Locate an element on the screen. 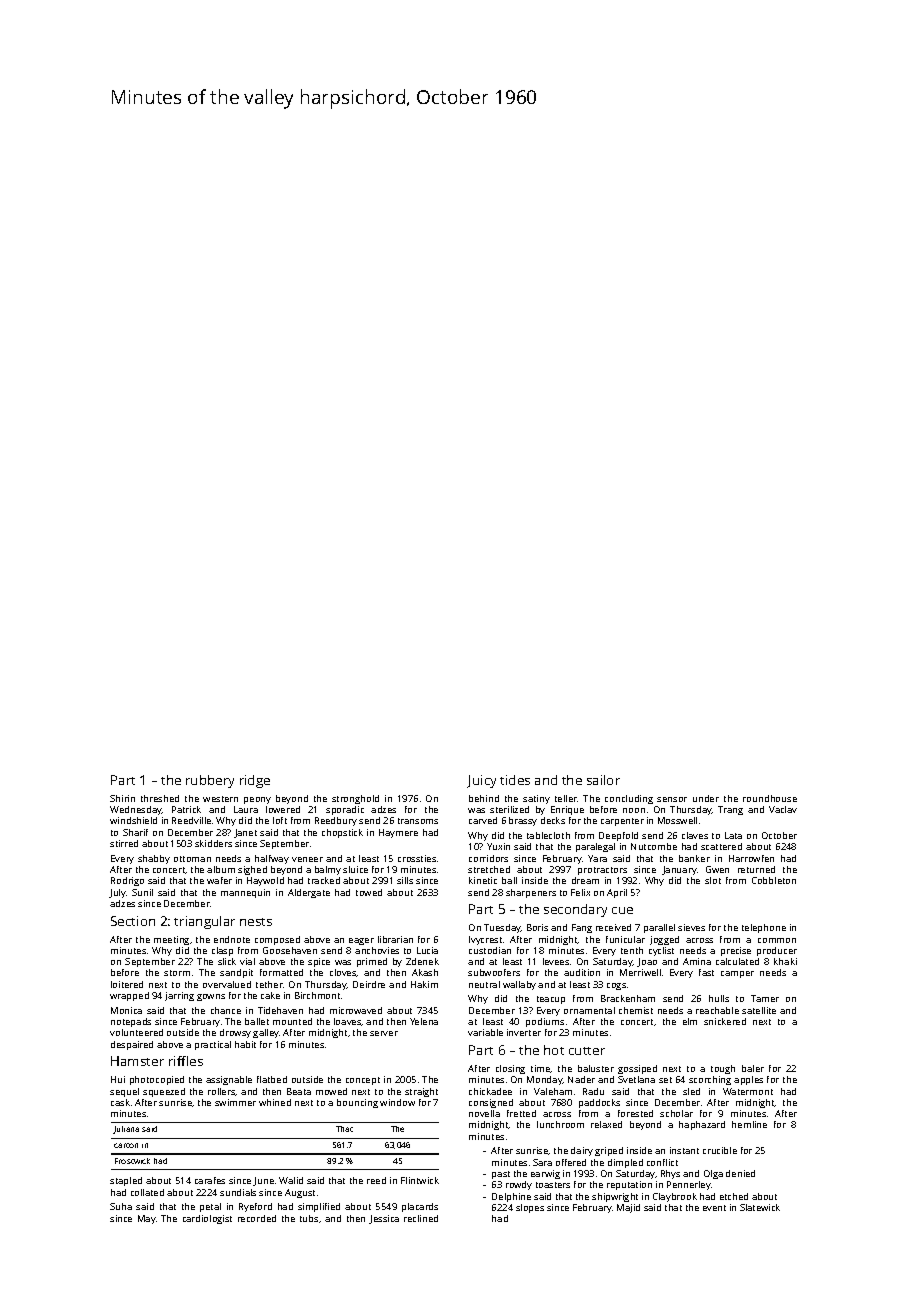 Image resolution: width=908 pixels, height=1316 pixels. Yuxin is located at coordinates (498, 846).
